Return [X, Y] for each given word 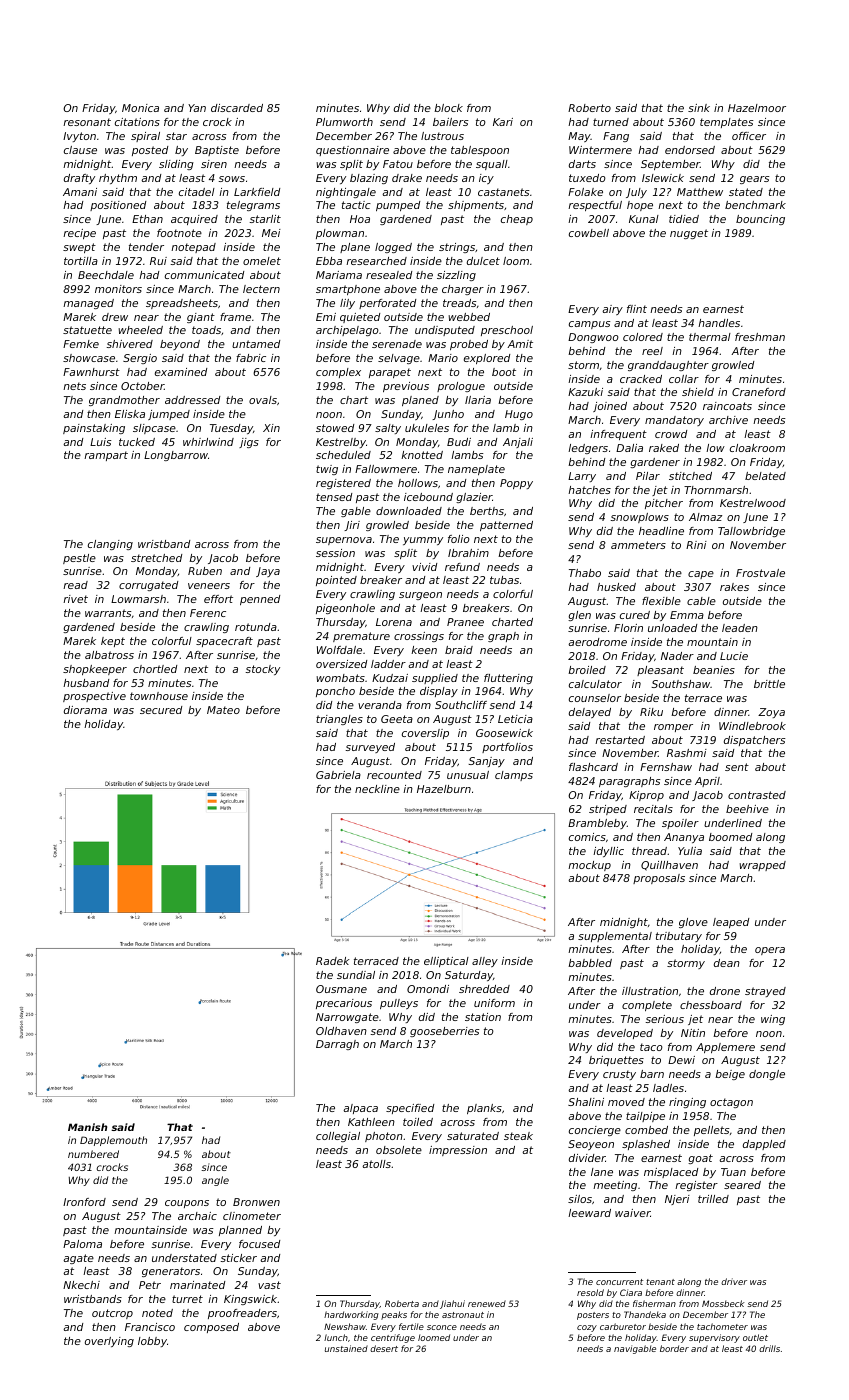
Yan [197, 108]
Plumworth [344, 122]
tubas [504, 580]
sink [699, 108]
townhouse [159, 696]
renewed [487, 1303]
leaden [740, 628]
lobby [152, 1342]
